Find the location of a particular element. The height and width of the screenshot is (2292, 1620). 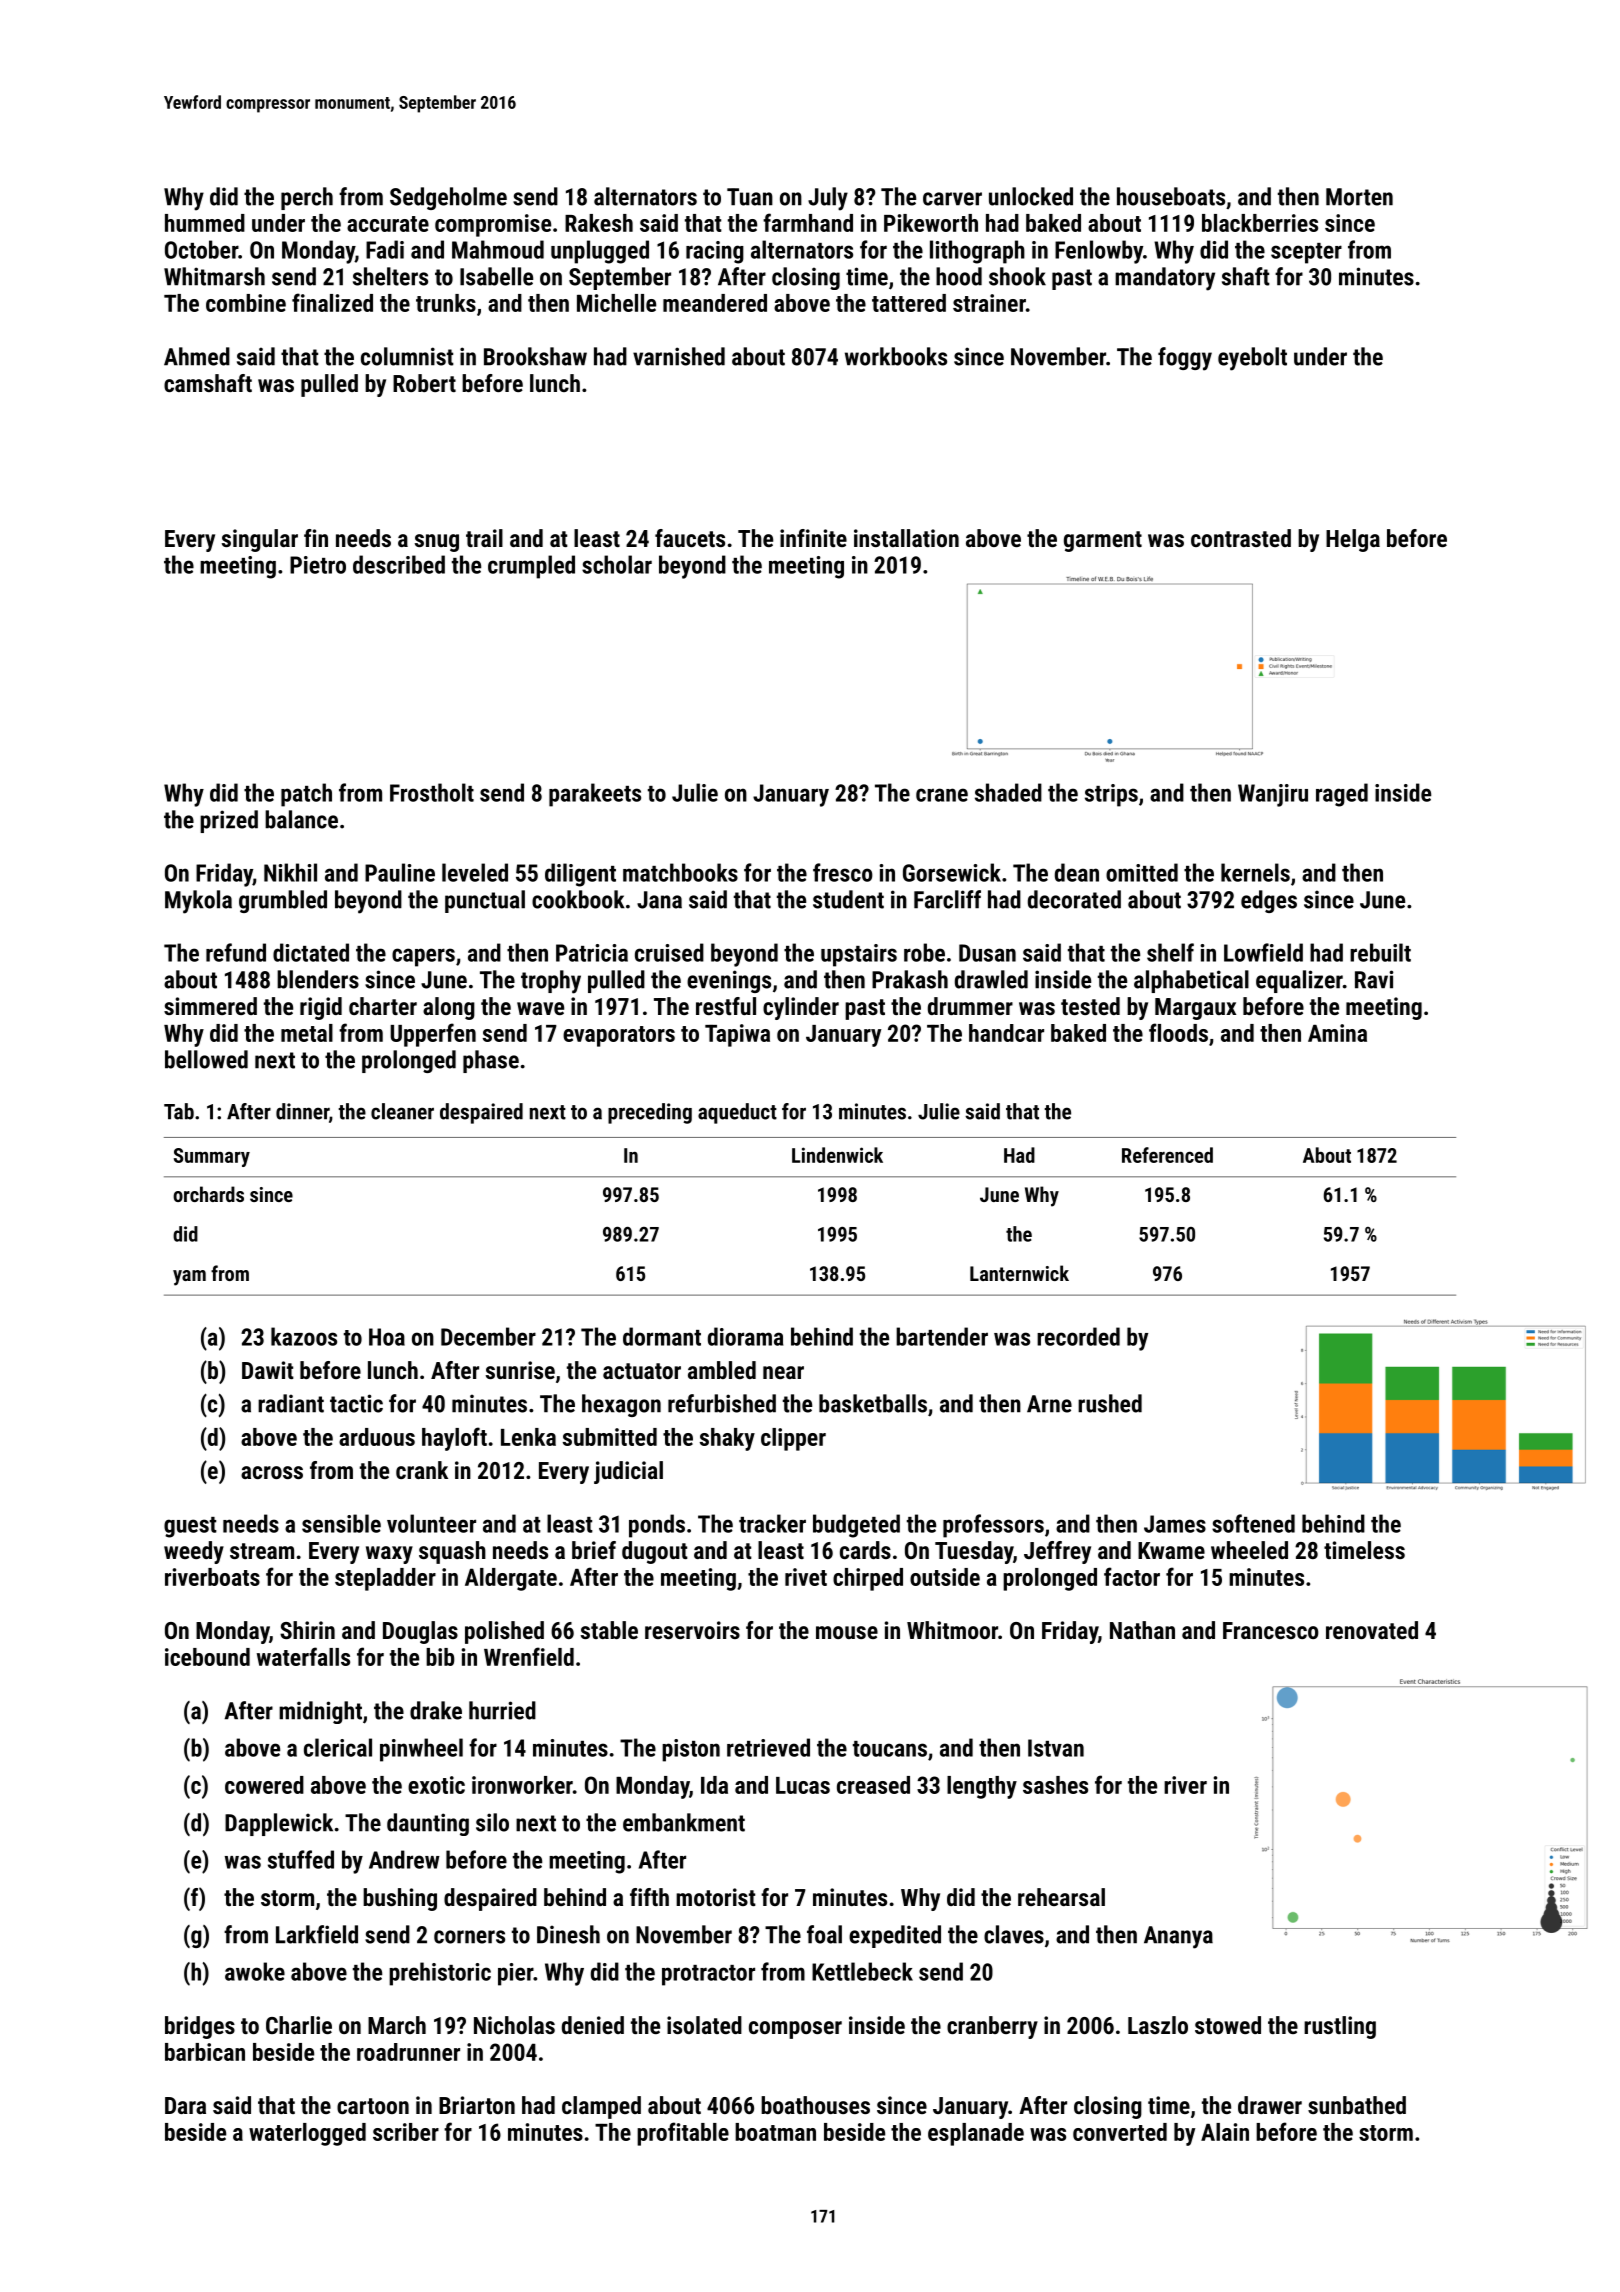

contrasted is located at coordinates (1241, 538).
